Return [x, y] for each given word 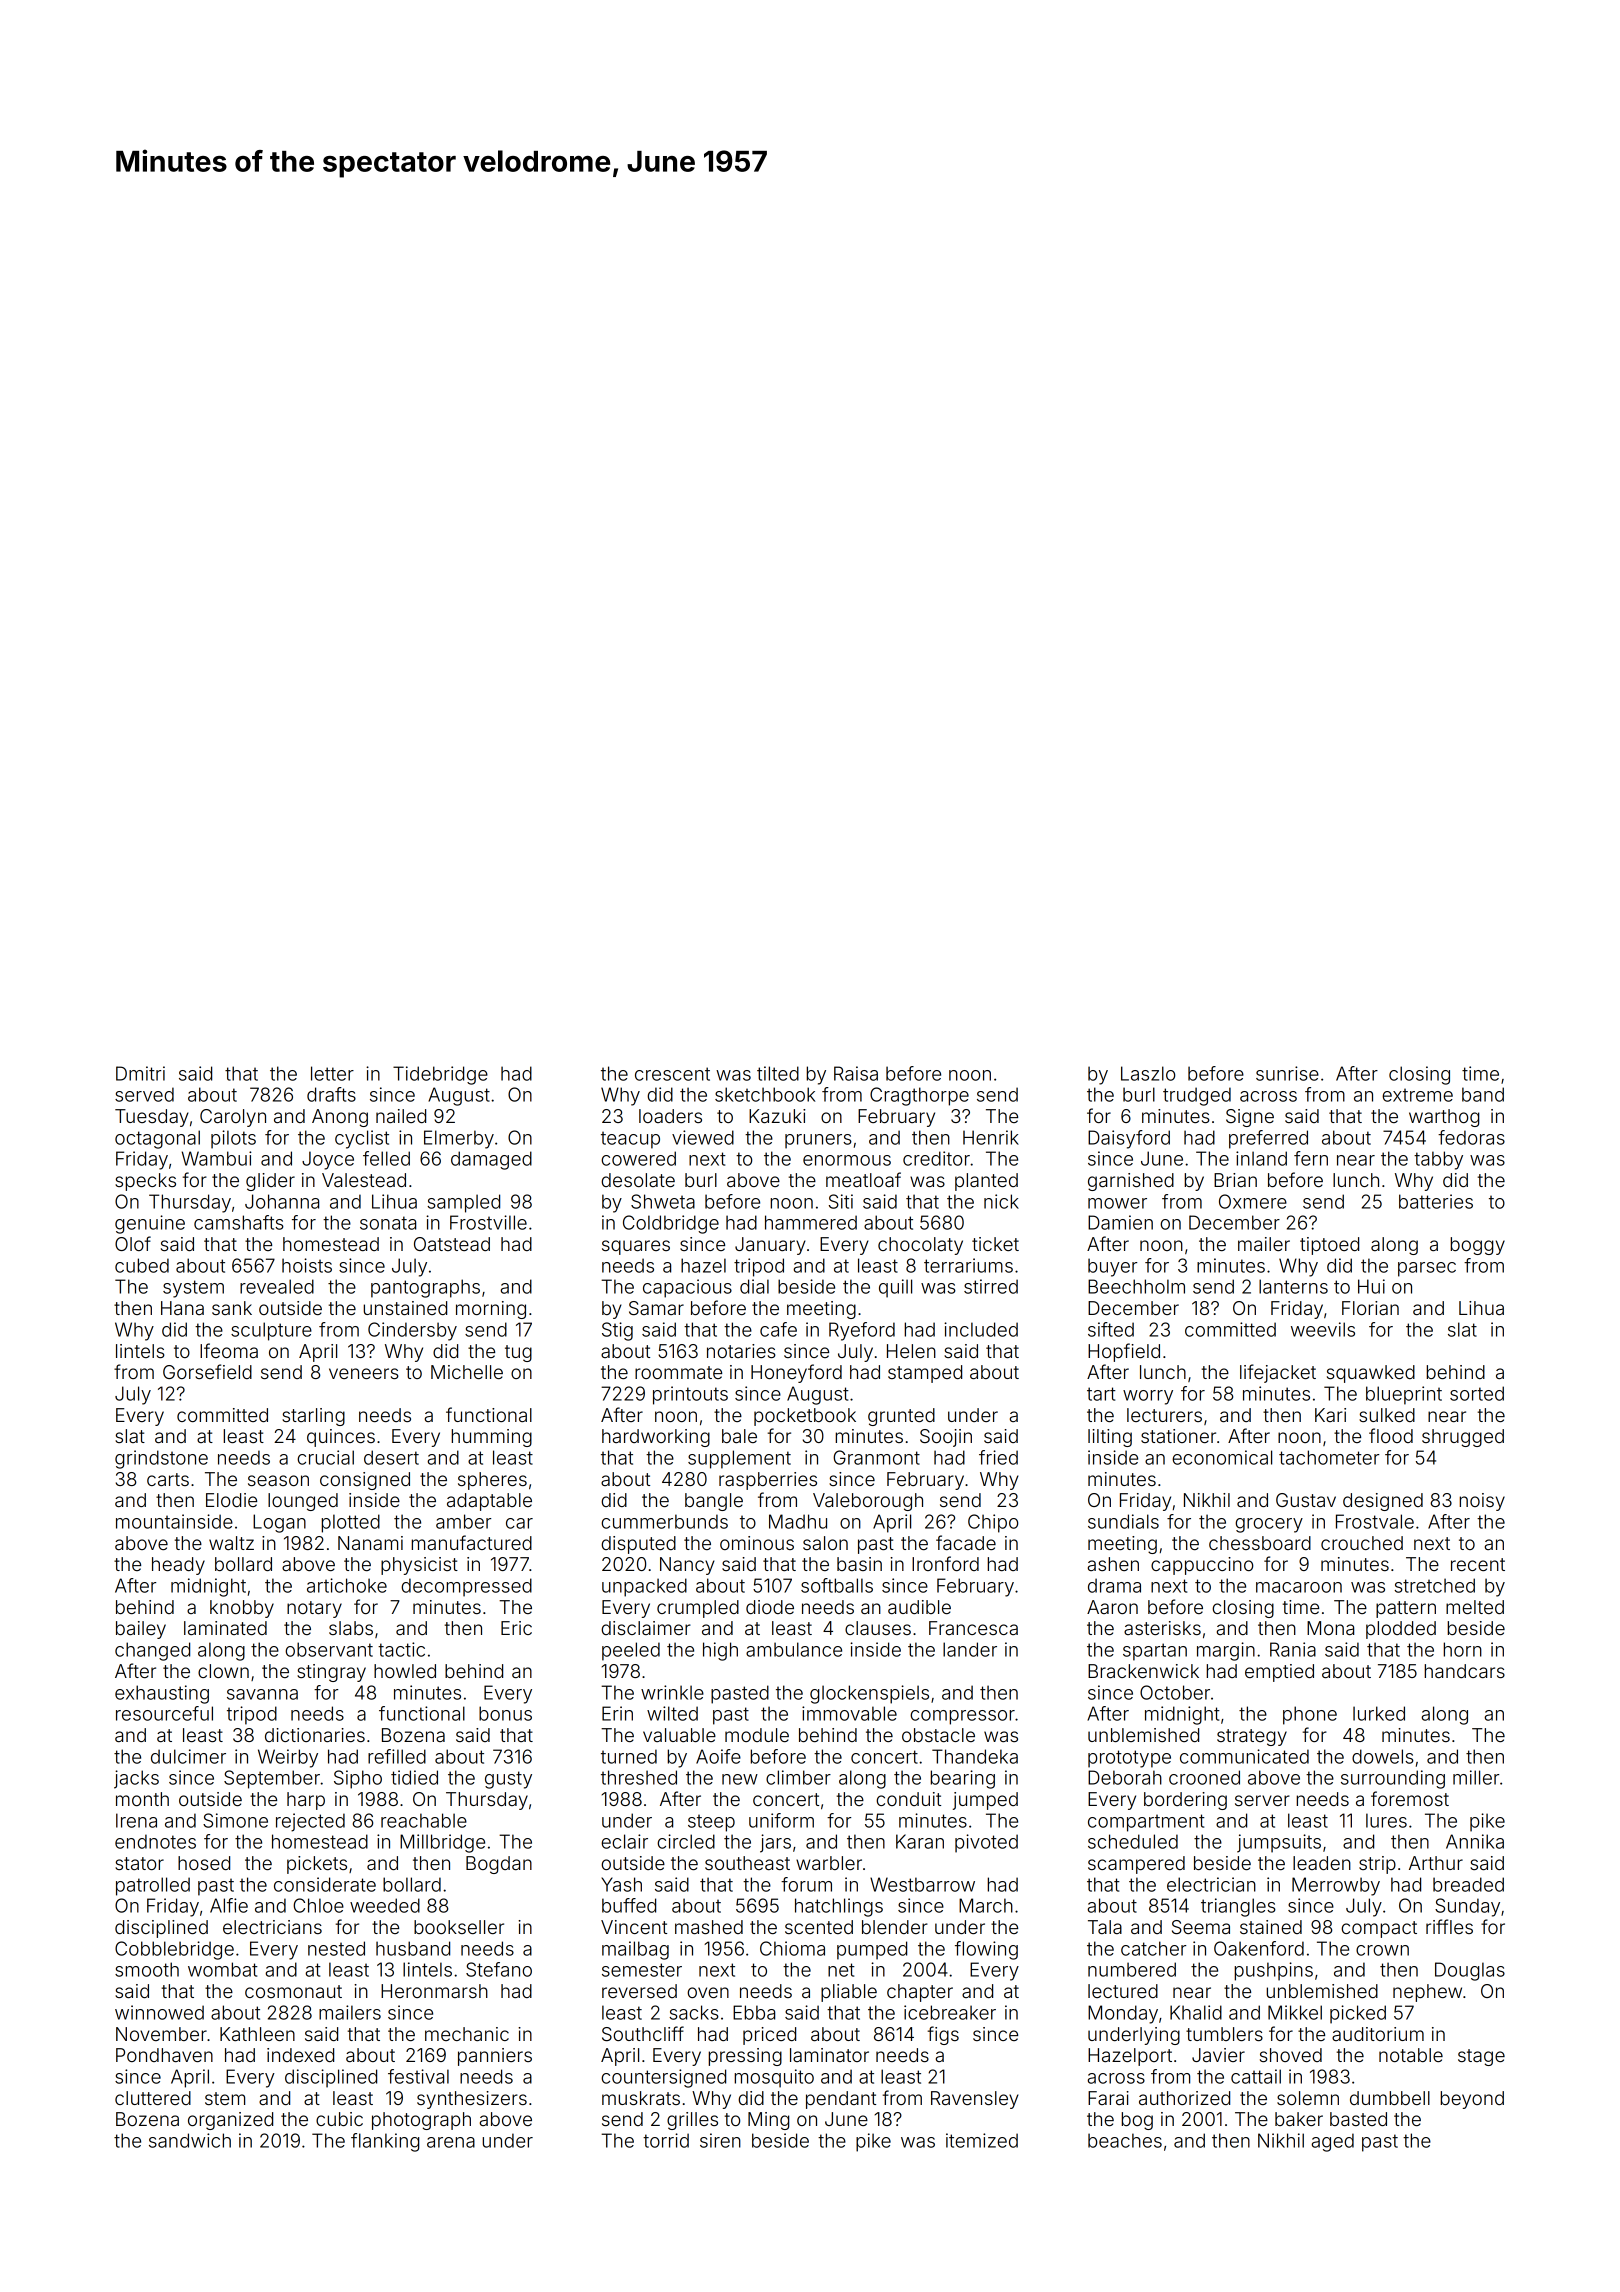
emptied [1279, 1673]
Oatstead [452, 1244]
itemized [982, 2140]
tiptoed [1329, 1246]
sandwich [190, 2140]
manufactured [471, 1542]
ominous [757, 1543]
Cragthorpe [919, 1096]
